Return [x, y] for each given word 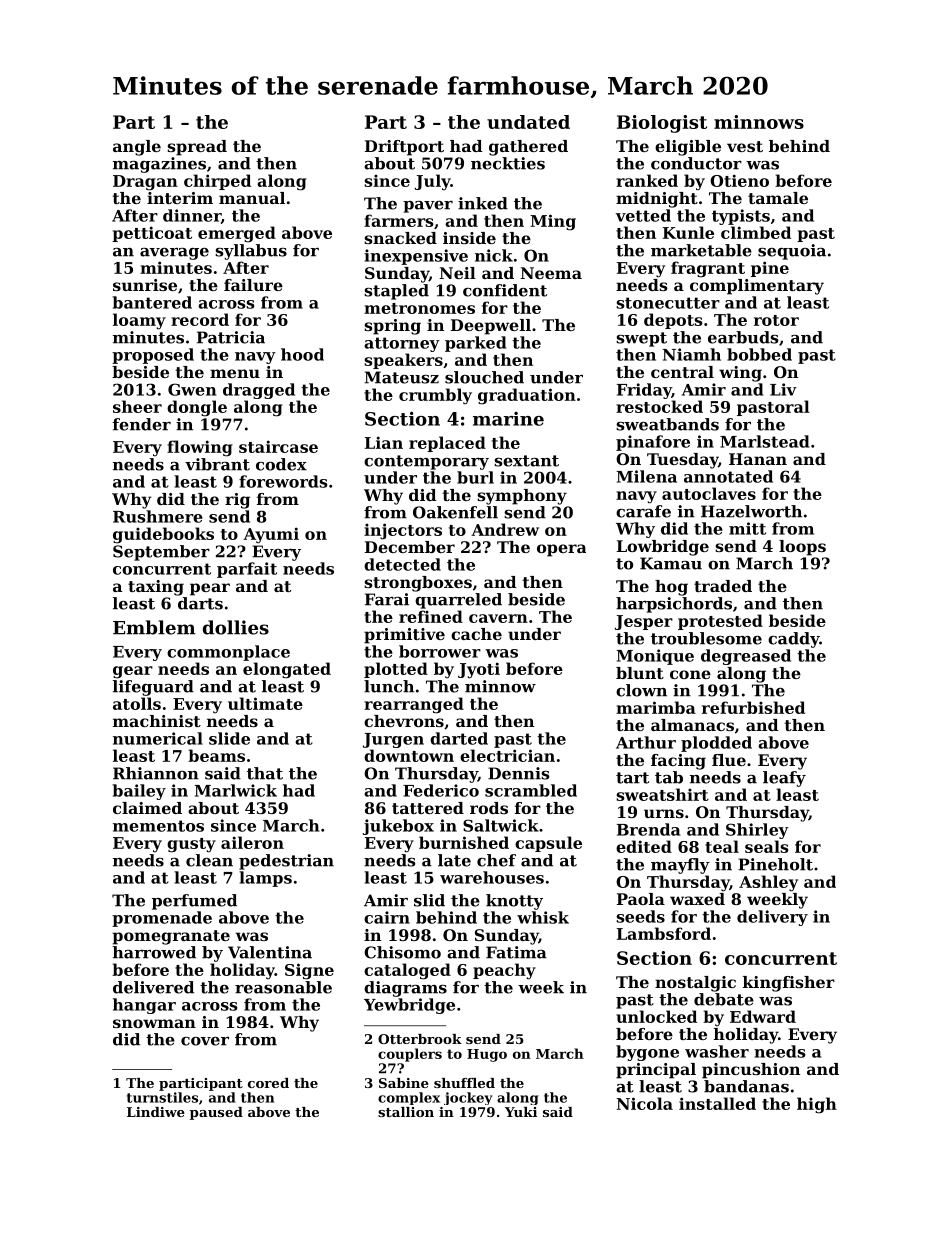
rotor [776, 320]
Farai [387, 599]
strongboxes [418, 584]
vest [745, 146]
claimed [147, 808]
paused [216, 1113]
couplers [410, 1055]
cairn [387, 917]
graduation [527, 396]
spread [197, 148]
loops [802, 548]
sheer [137, 406]
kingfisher [789, 984]
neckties [508, 163]
